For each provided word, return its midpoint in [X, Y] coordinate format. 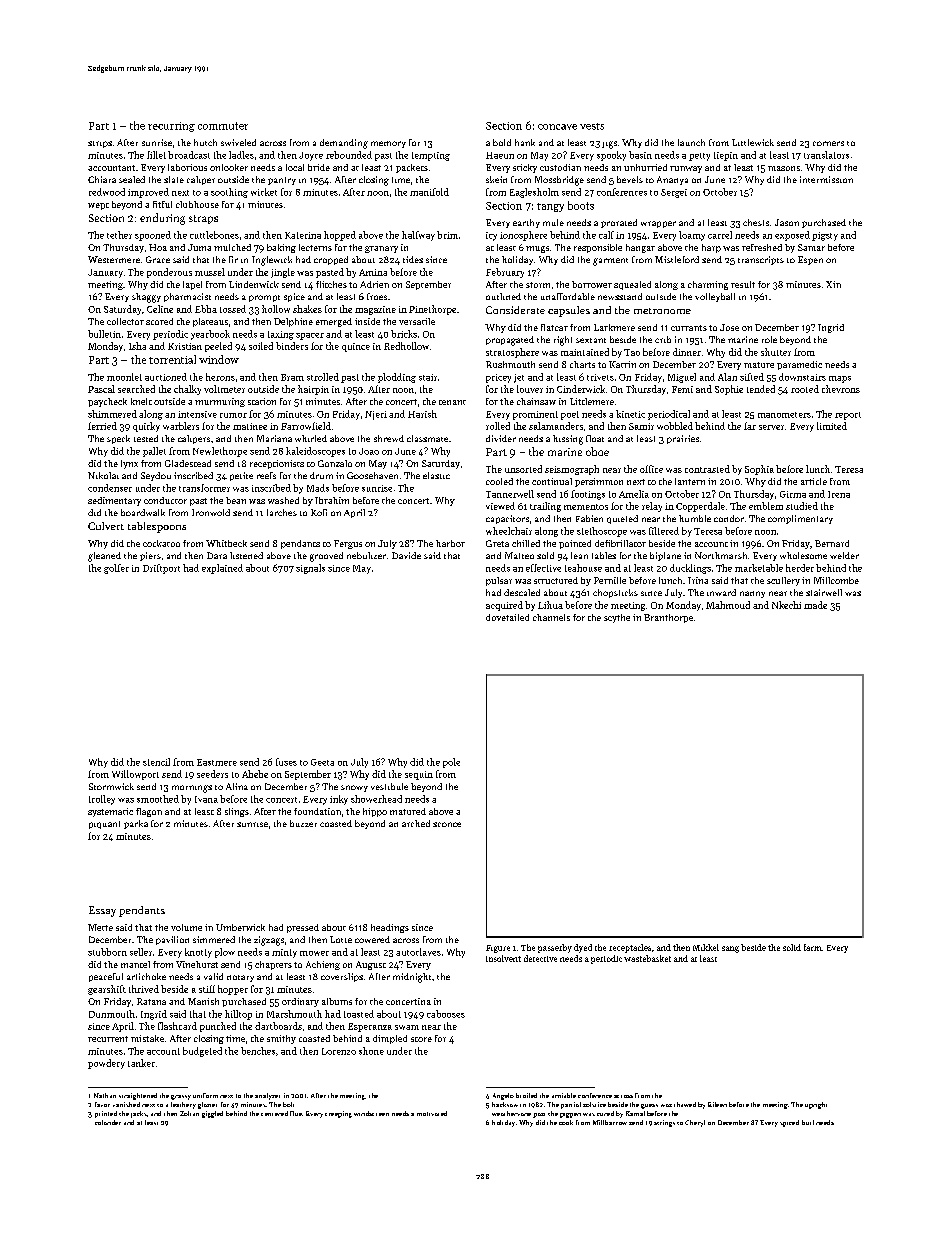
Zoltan [189, 1113]
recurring [171, 127]
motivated [432, 1113]
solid [792, 947]
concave [557, 127]
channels [551, 617]
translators [826, 155]
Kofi [319, 512]
